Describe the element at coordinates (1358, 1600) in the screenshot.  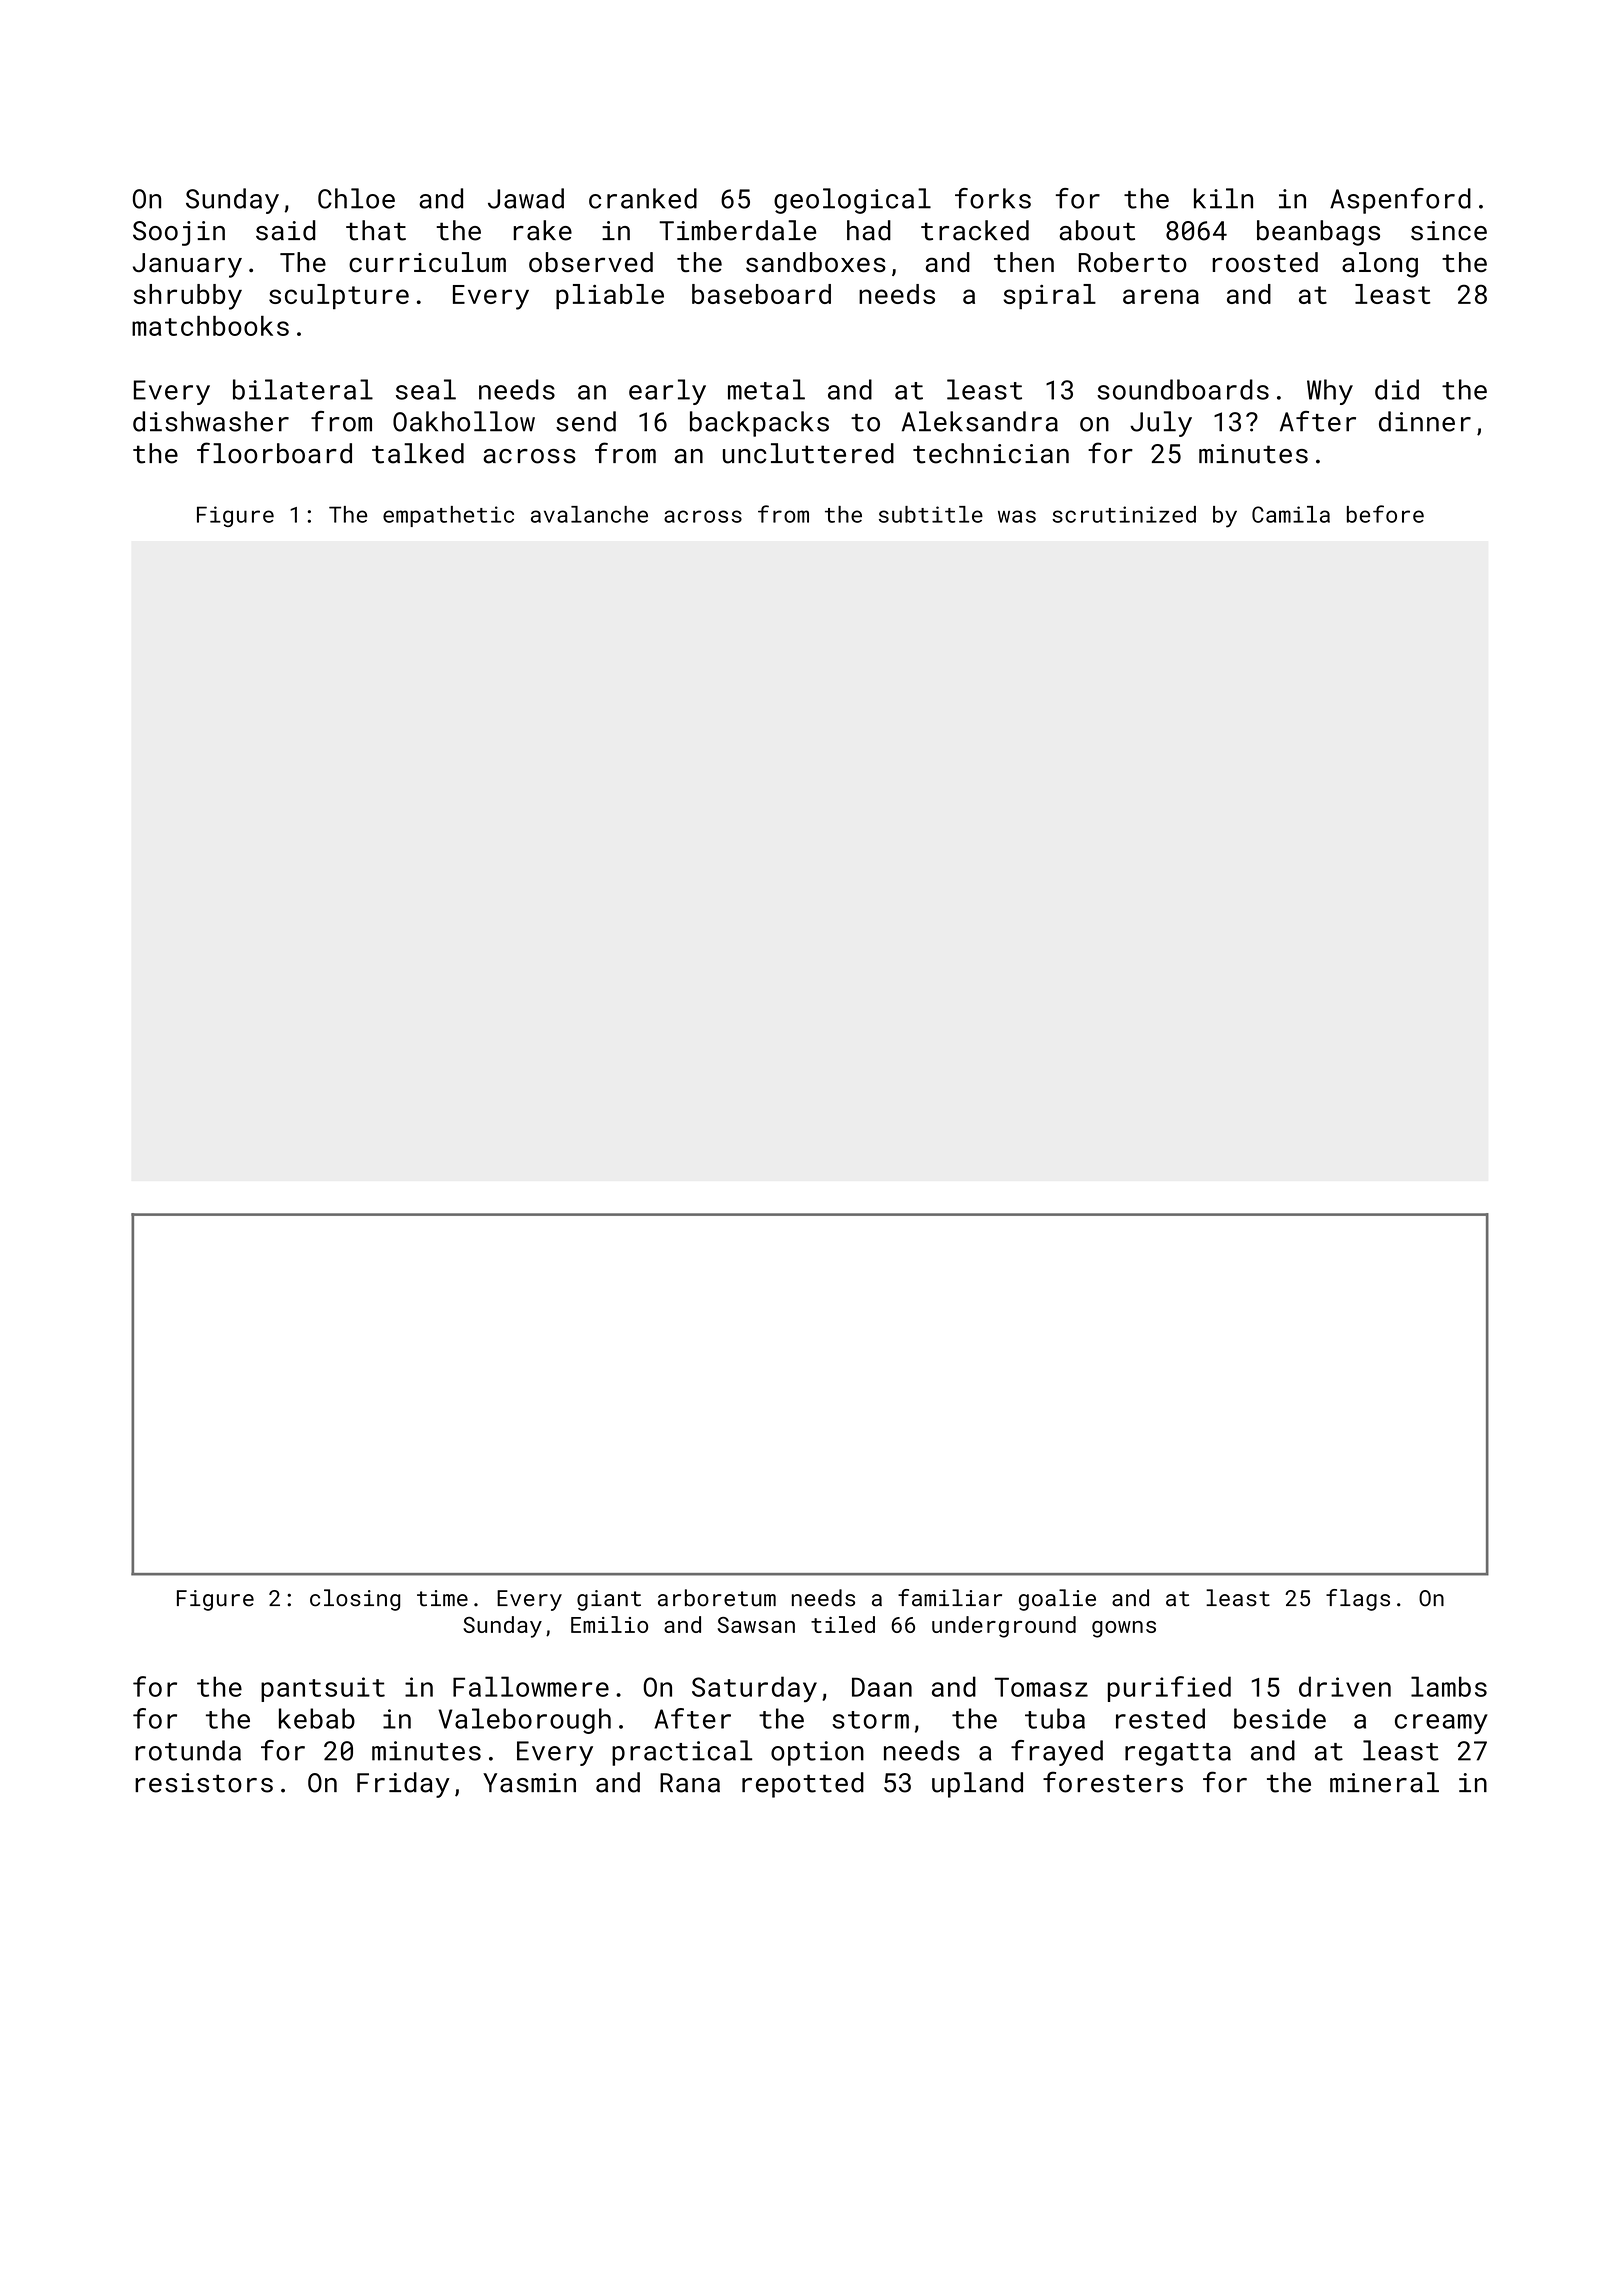
I see `flags` at that location.
